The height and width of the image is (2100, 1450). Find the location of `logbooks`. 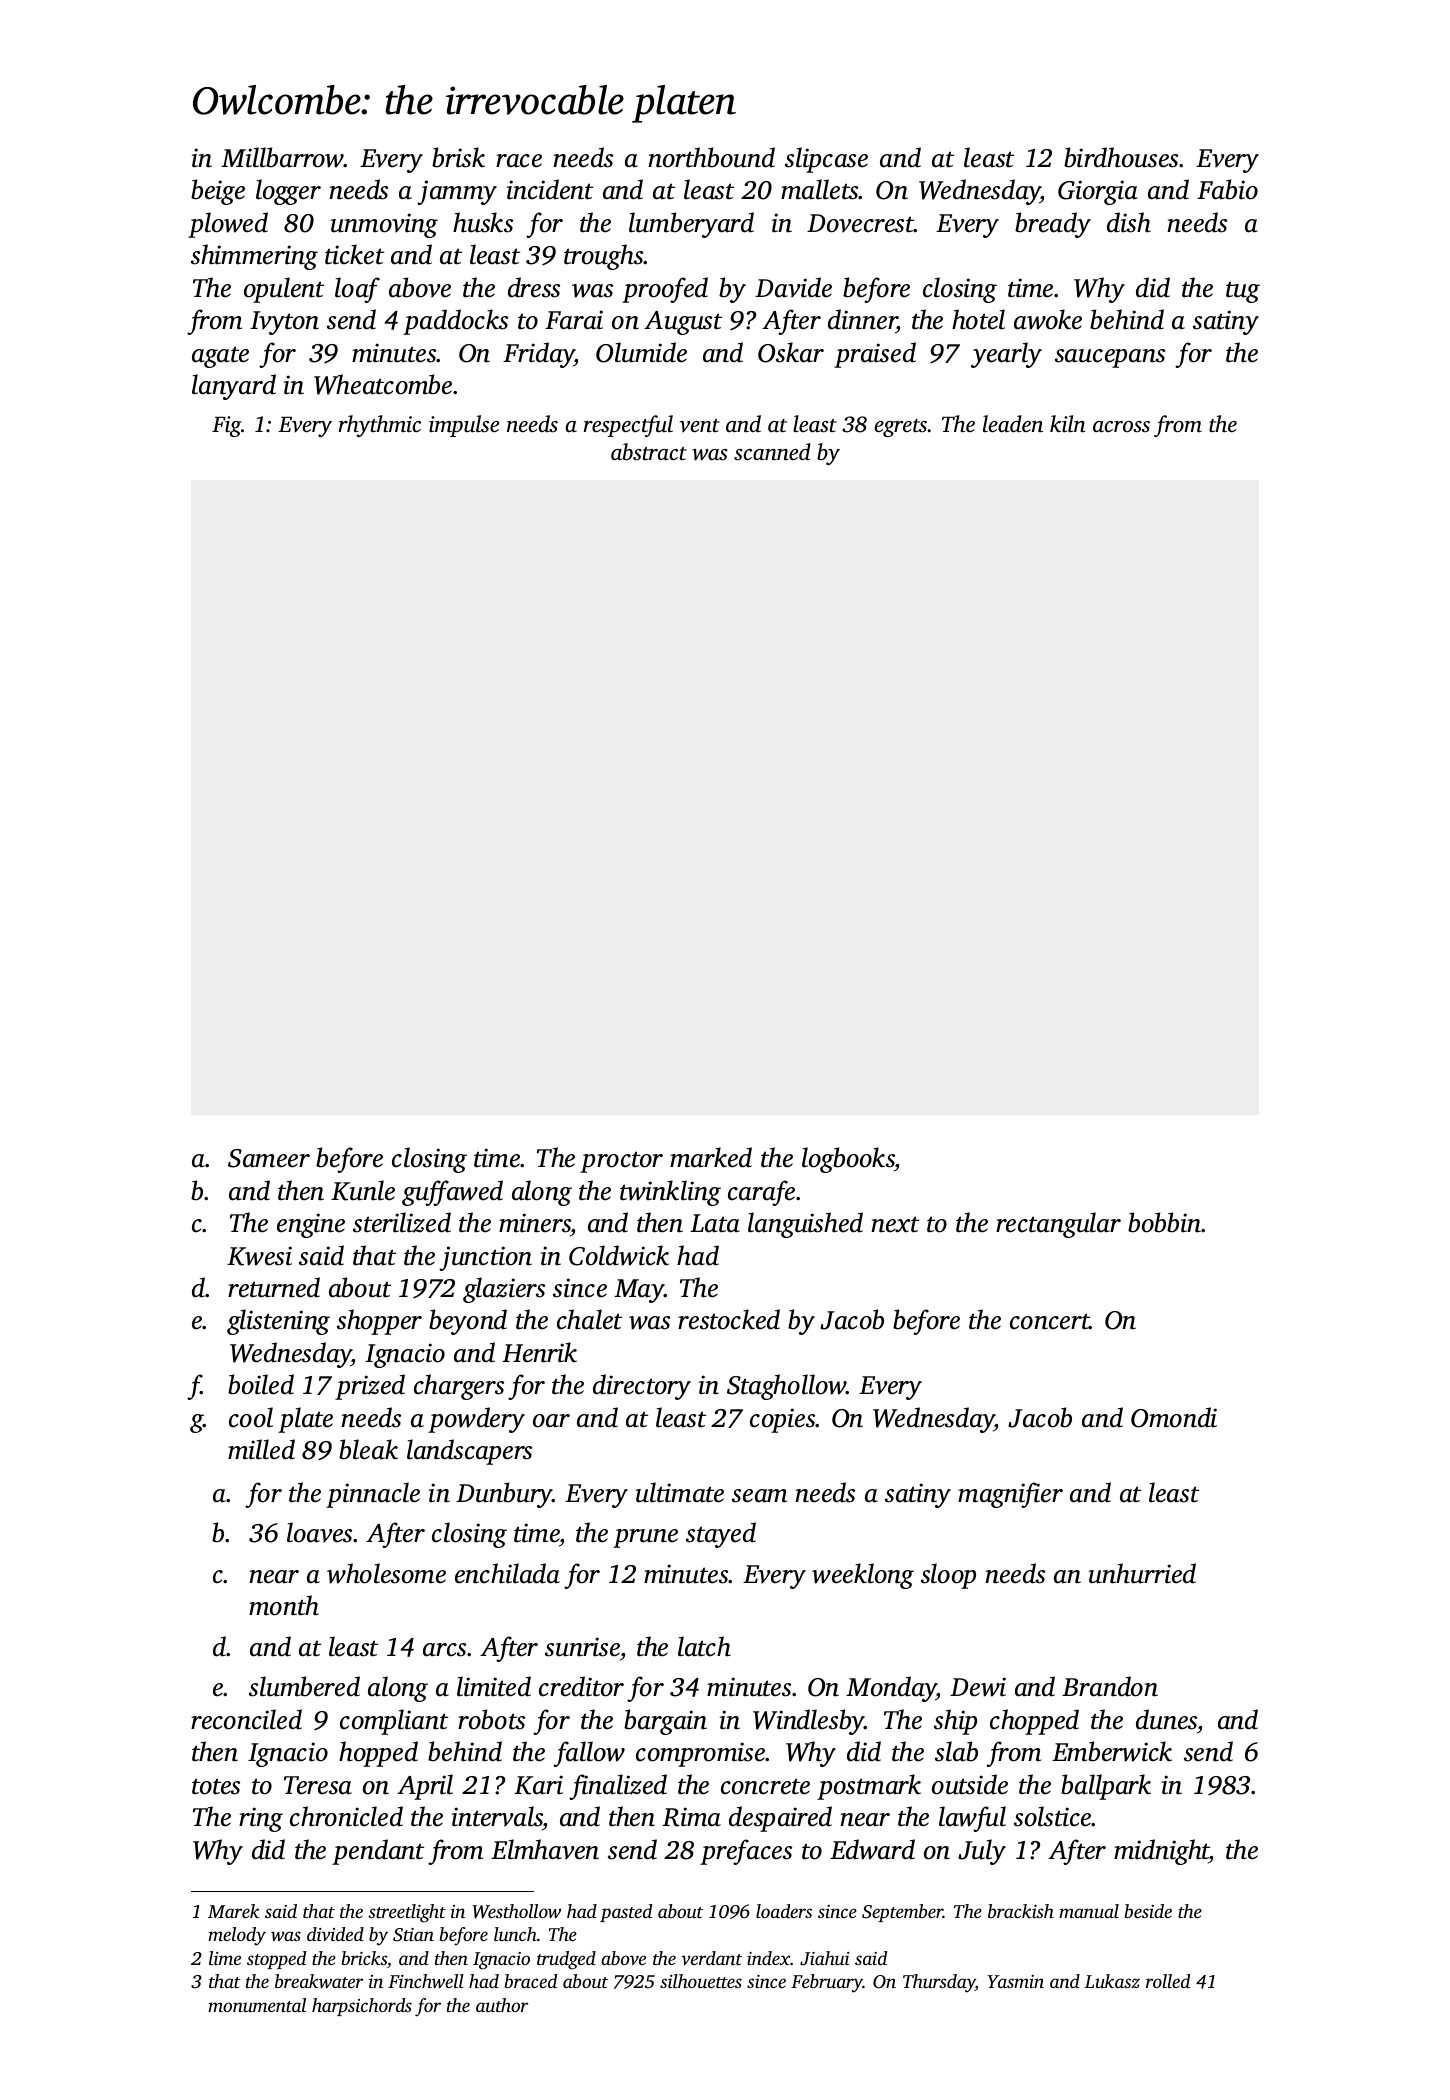

logbooks is located at coordinates (848, 1160).
